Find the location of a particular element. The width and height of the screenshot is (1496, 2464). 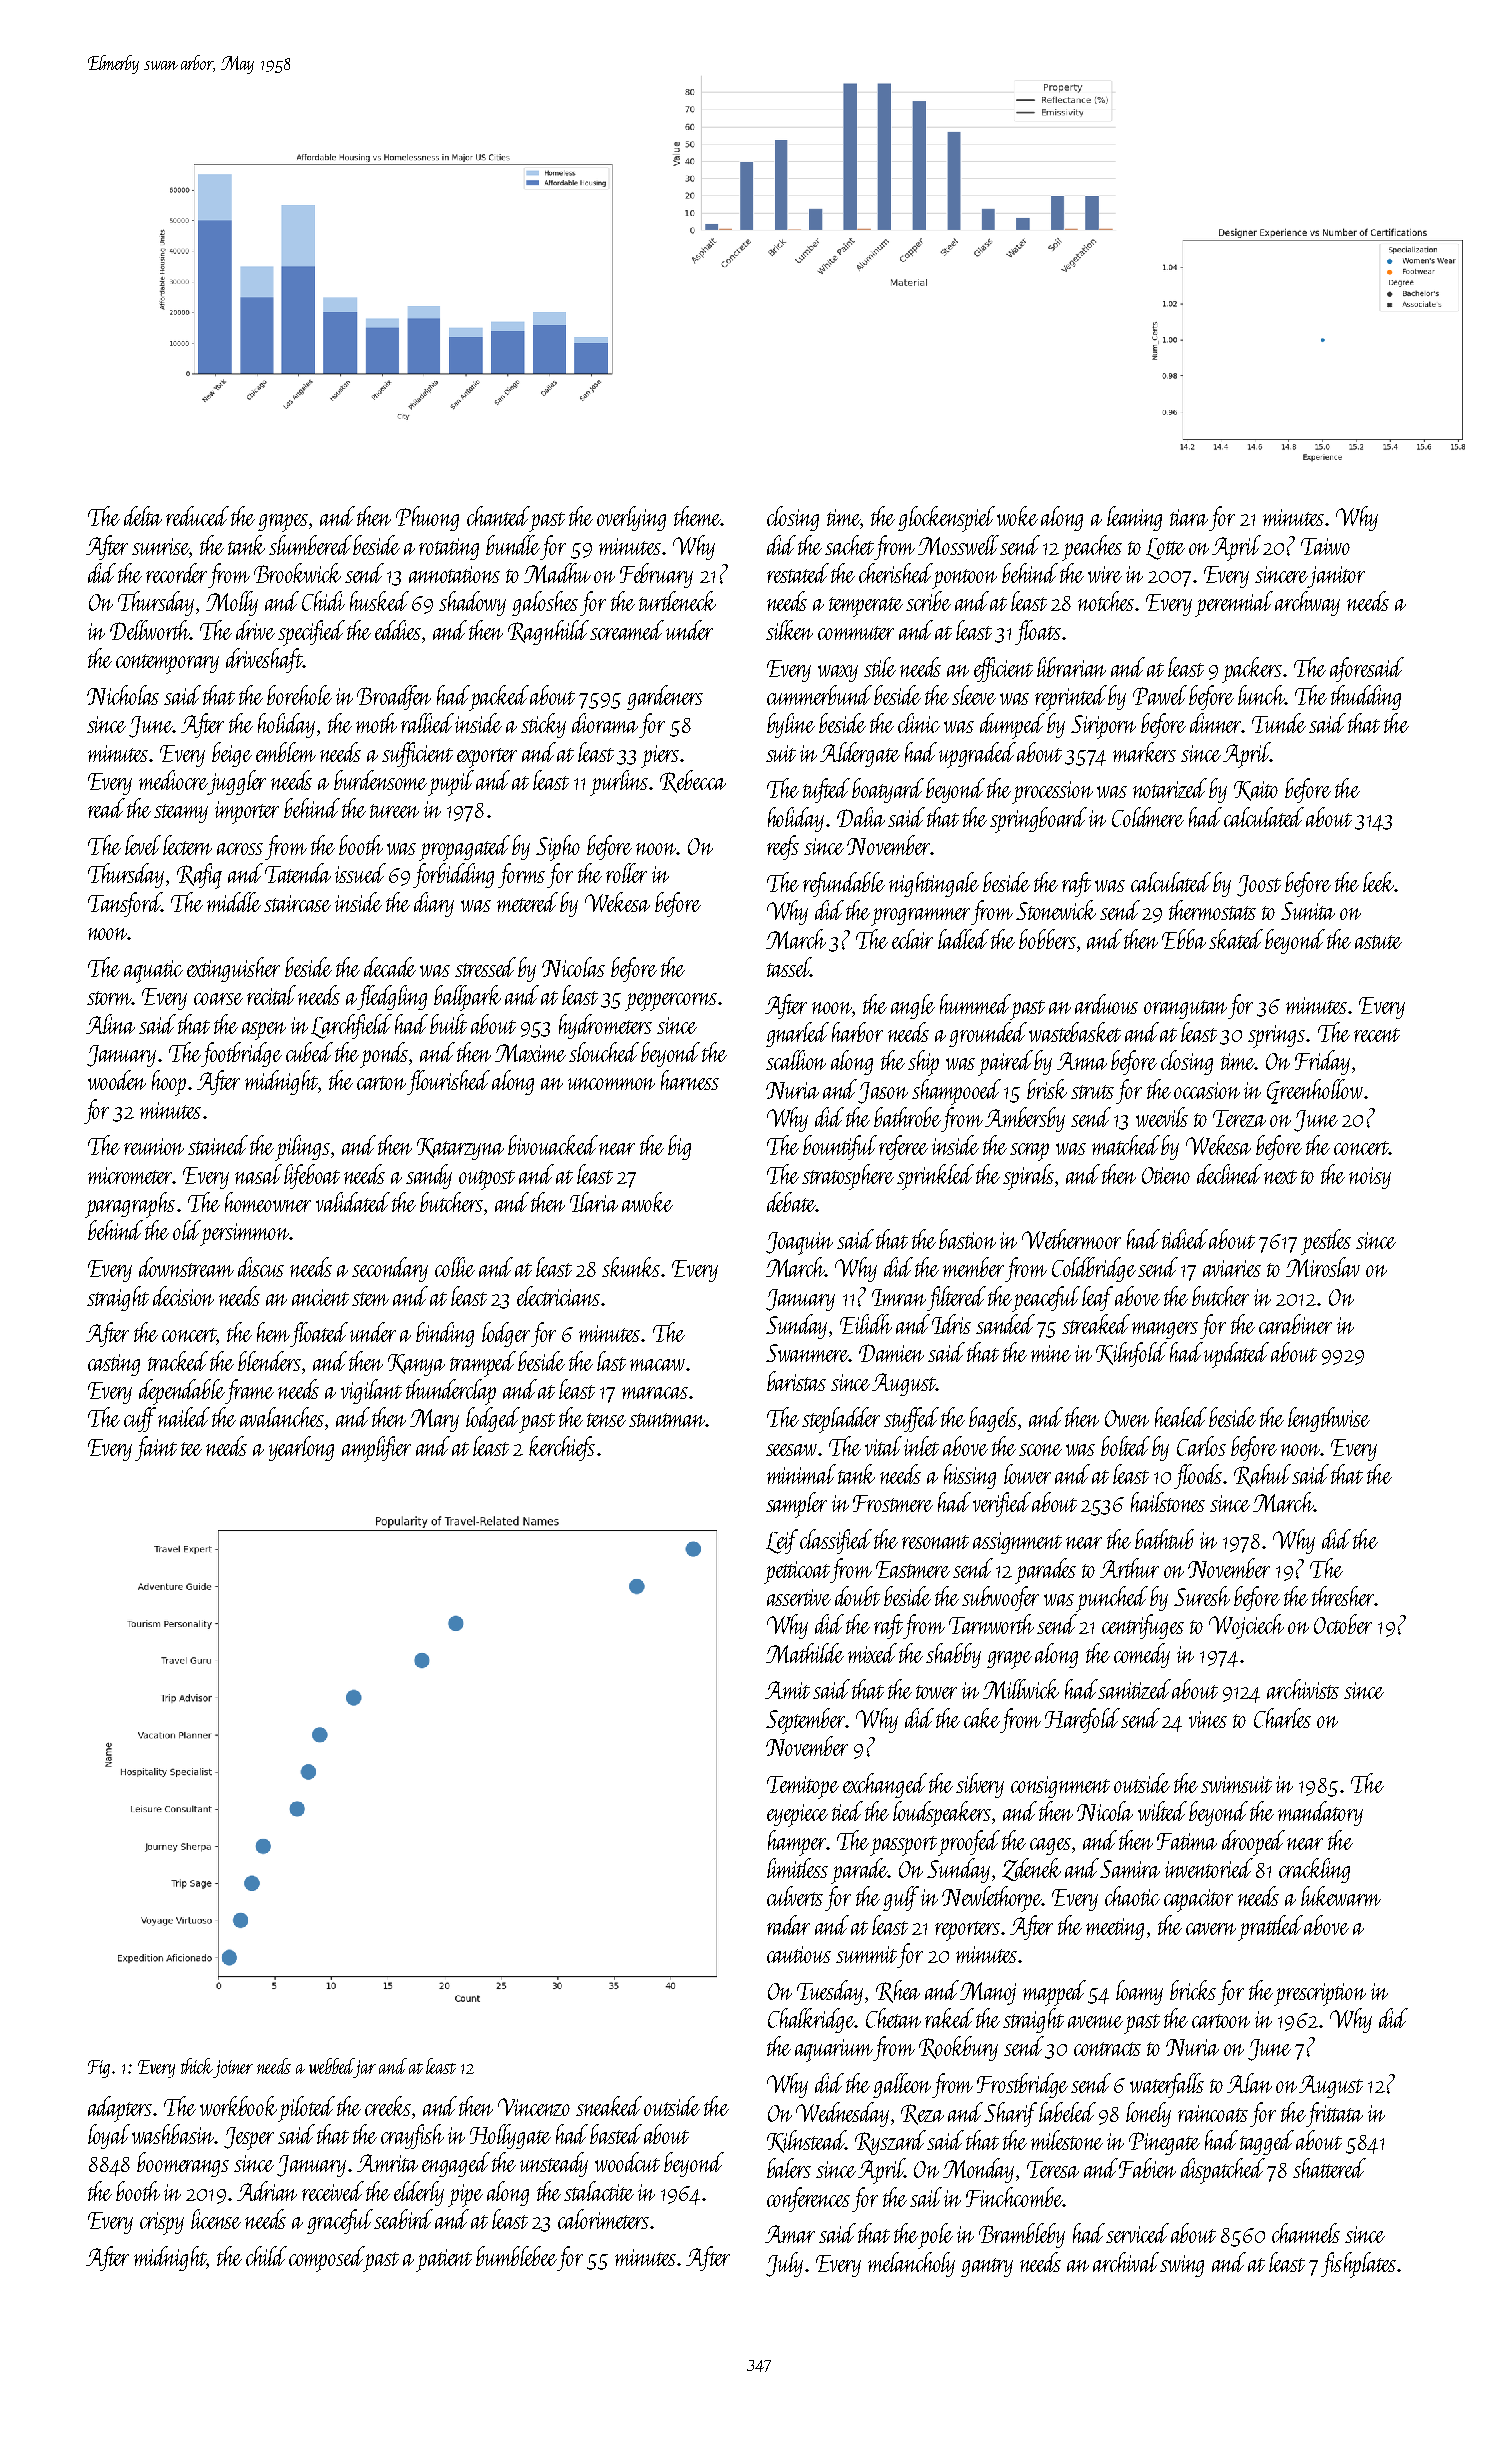

nightingale is located at coordinates (934, 884).
